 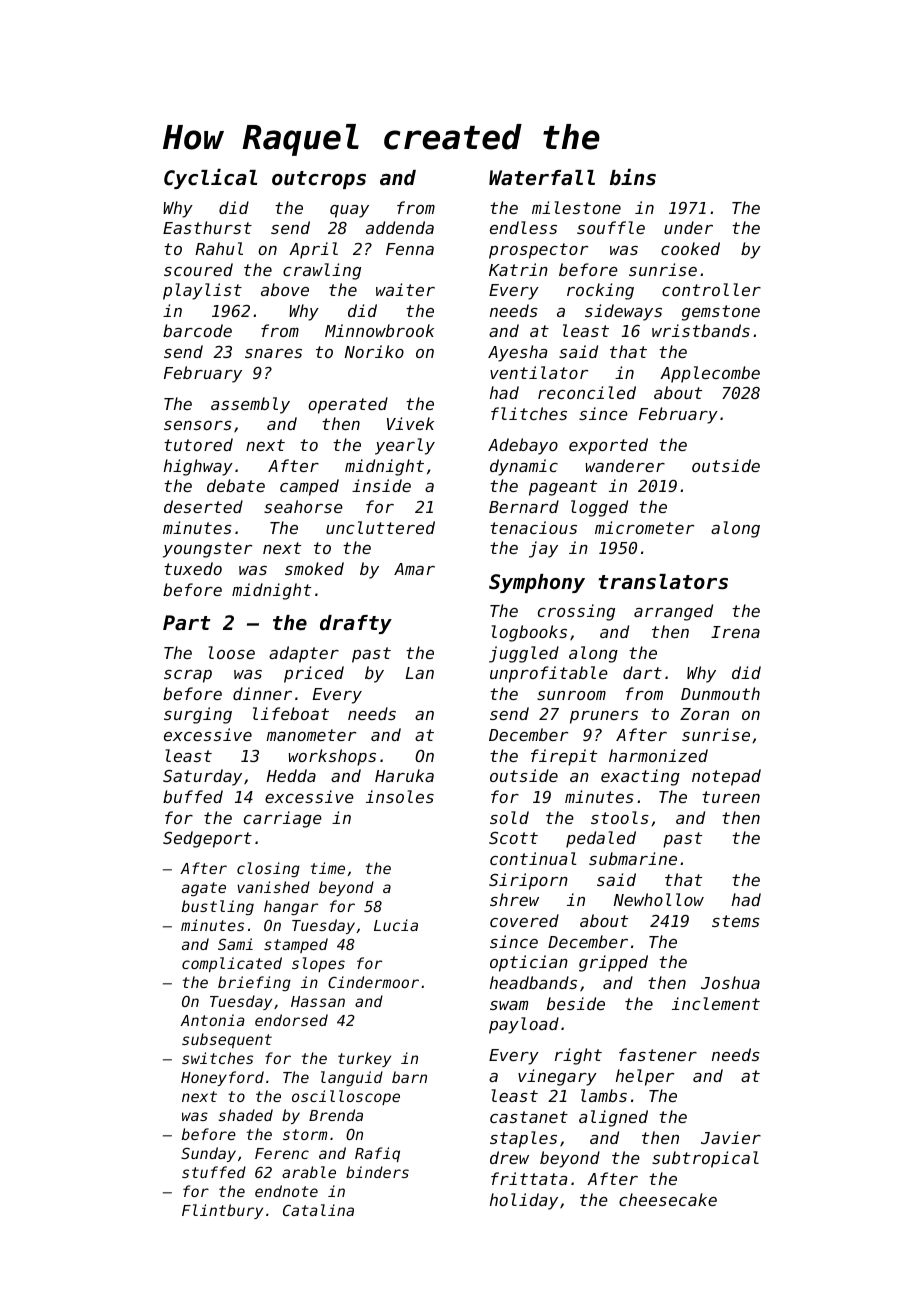 What do you see at coordinates (282, 1153) in the screenshot?
I see `Ferenc` at bounding box center [282, 1153].
